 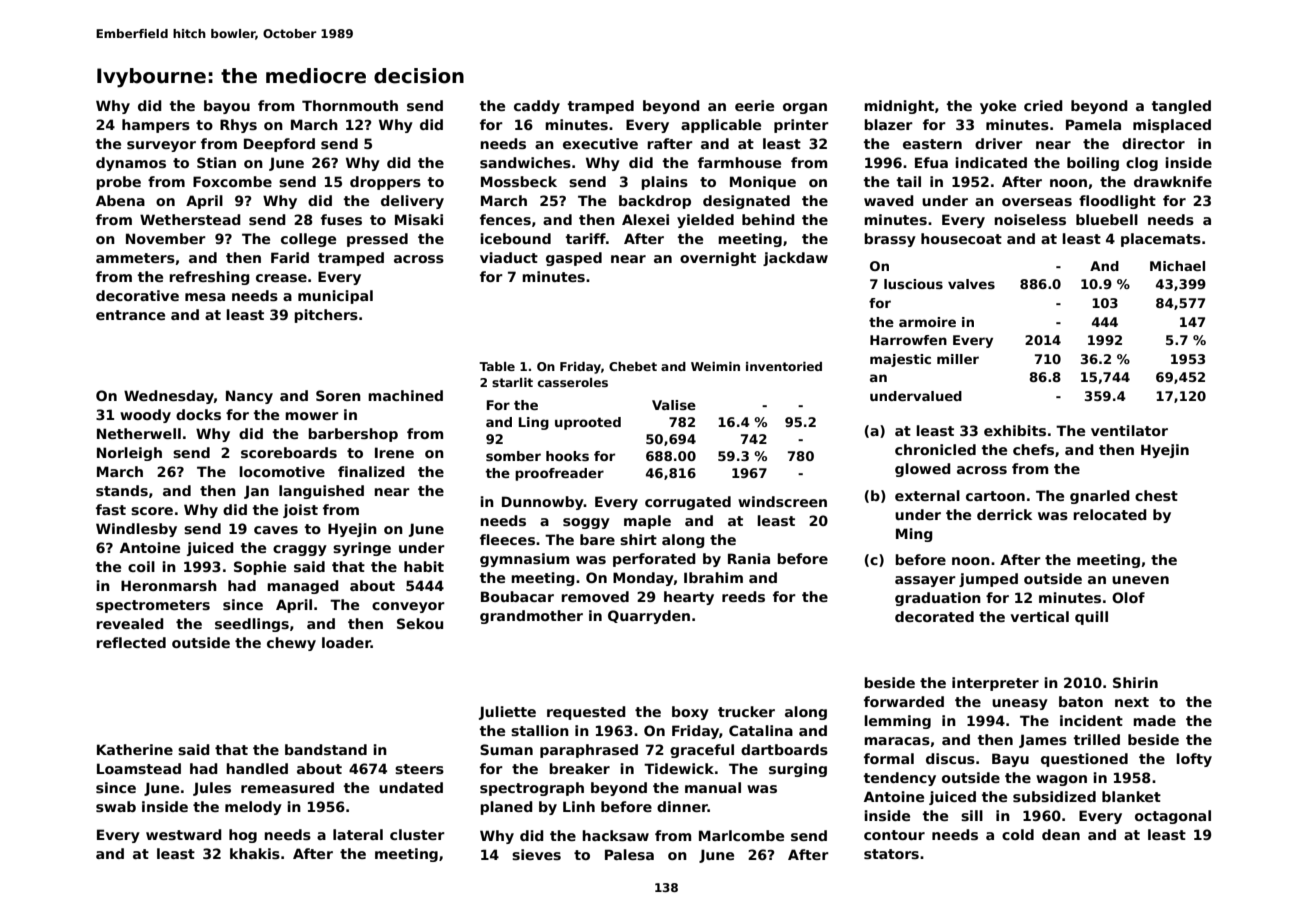 What do you see at coordinates (746, 711) in the image?
I see `trucker` at bounding box center [746, 711].
